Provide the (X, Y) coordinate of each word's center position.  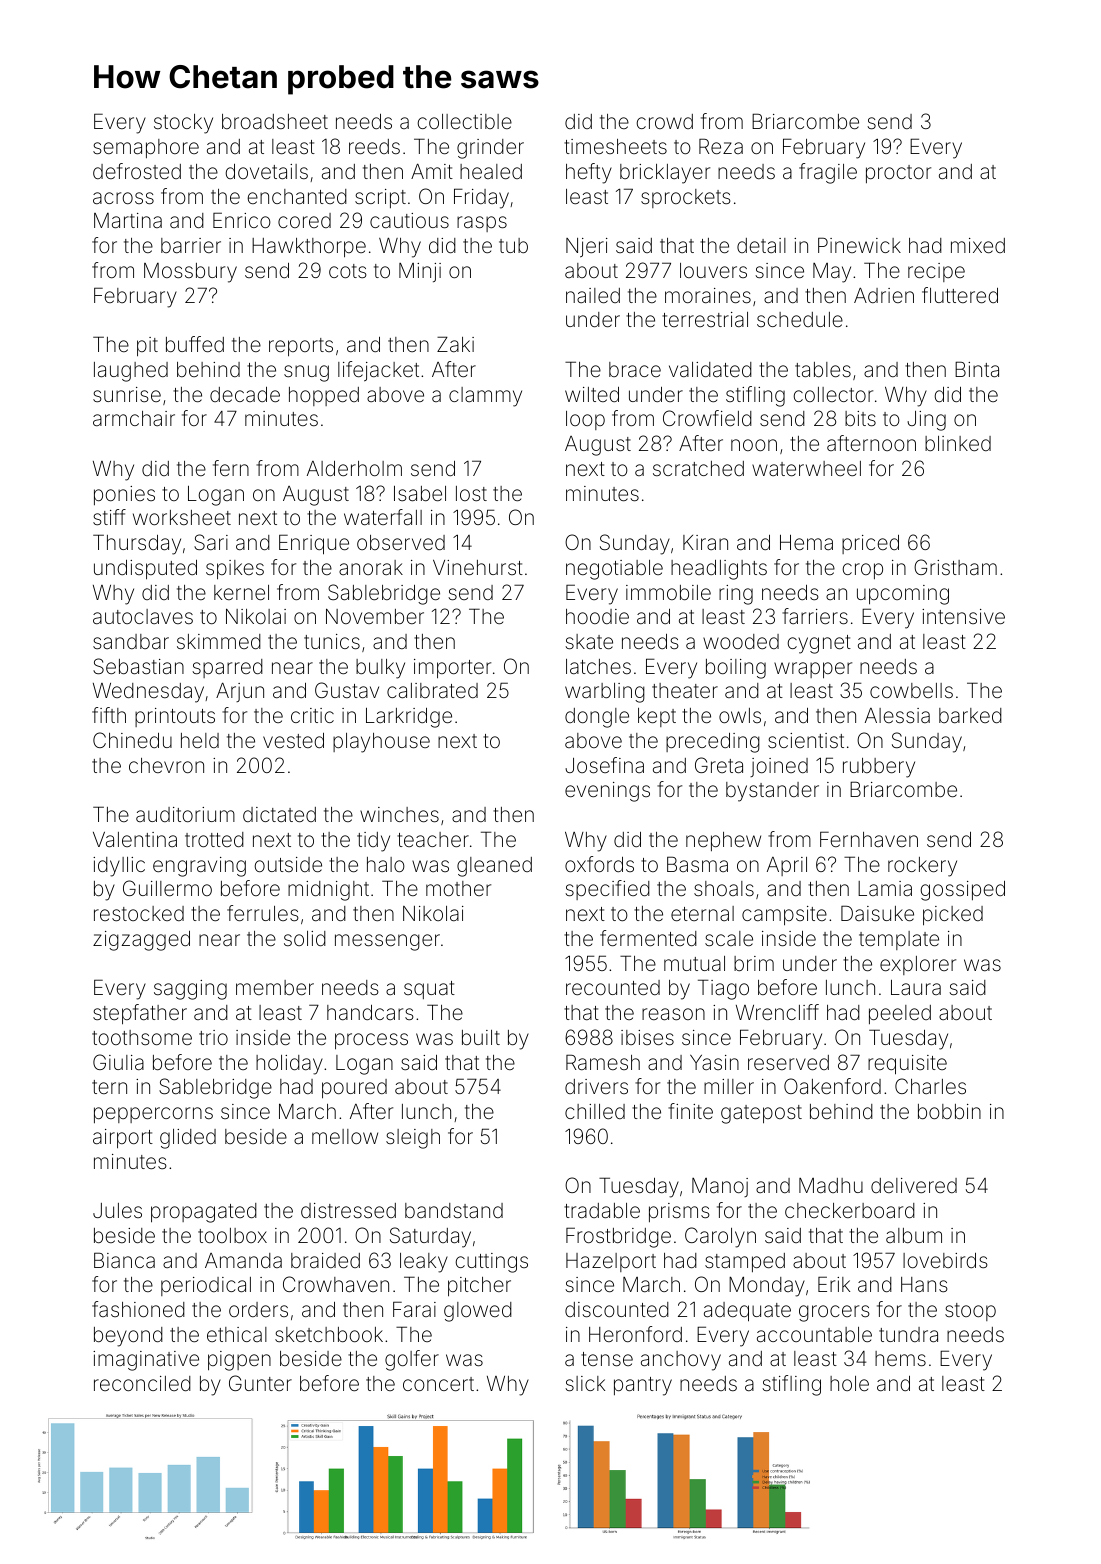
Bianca (124, 1260)
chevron (166, 765)
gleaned (494, 867)
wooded (741, 641)
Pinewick (859, 245)
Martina (128, 220)
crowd (664, 121)
